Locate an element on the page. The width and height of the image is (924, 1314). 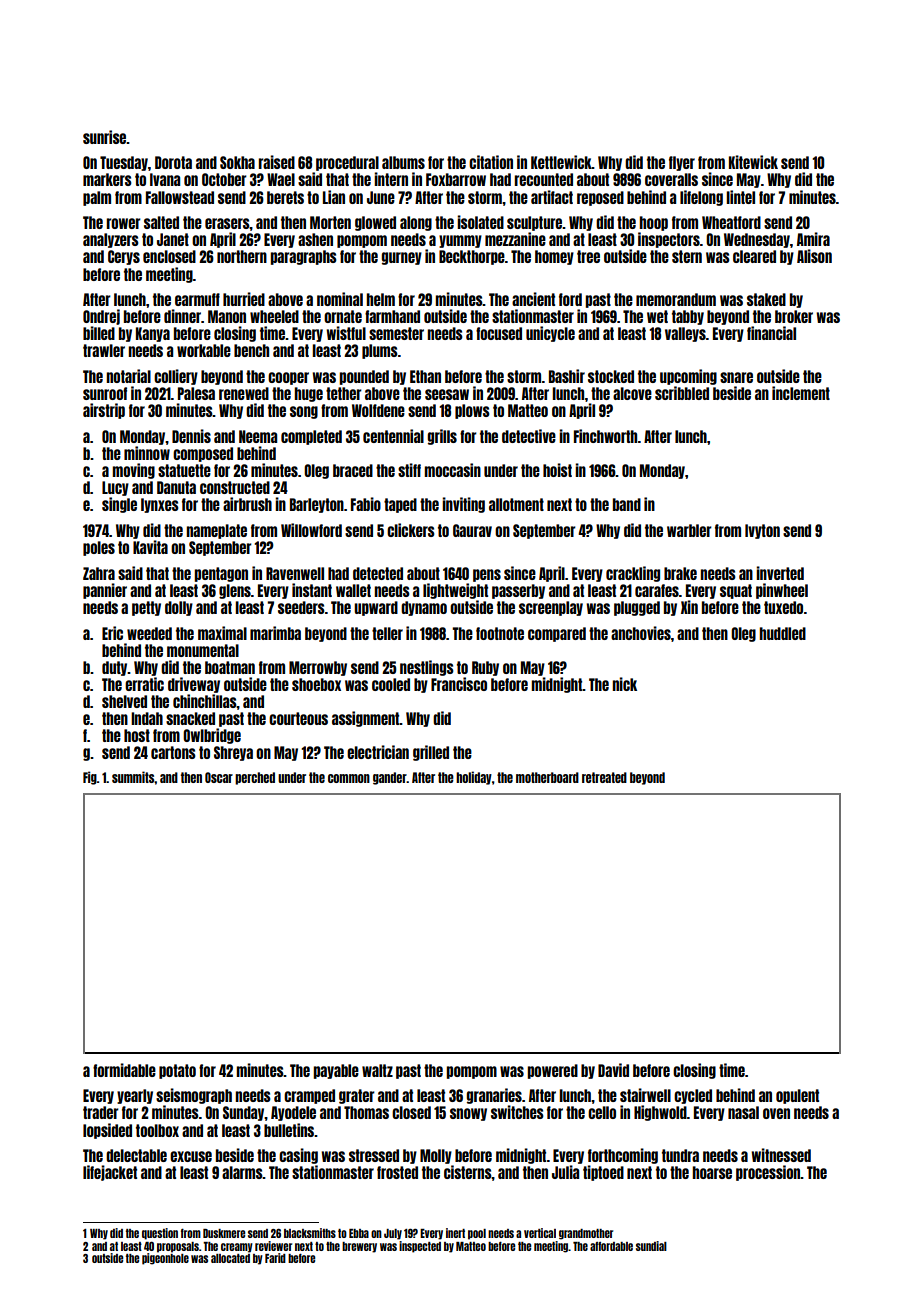
Kettlewick is located at coordinates (561, 162).
